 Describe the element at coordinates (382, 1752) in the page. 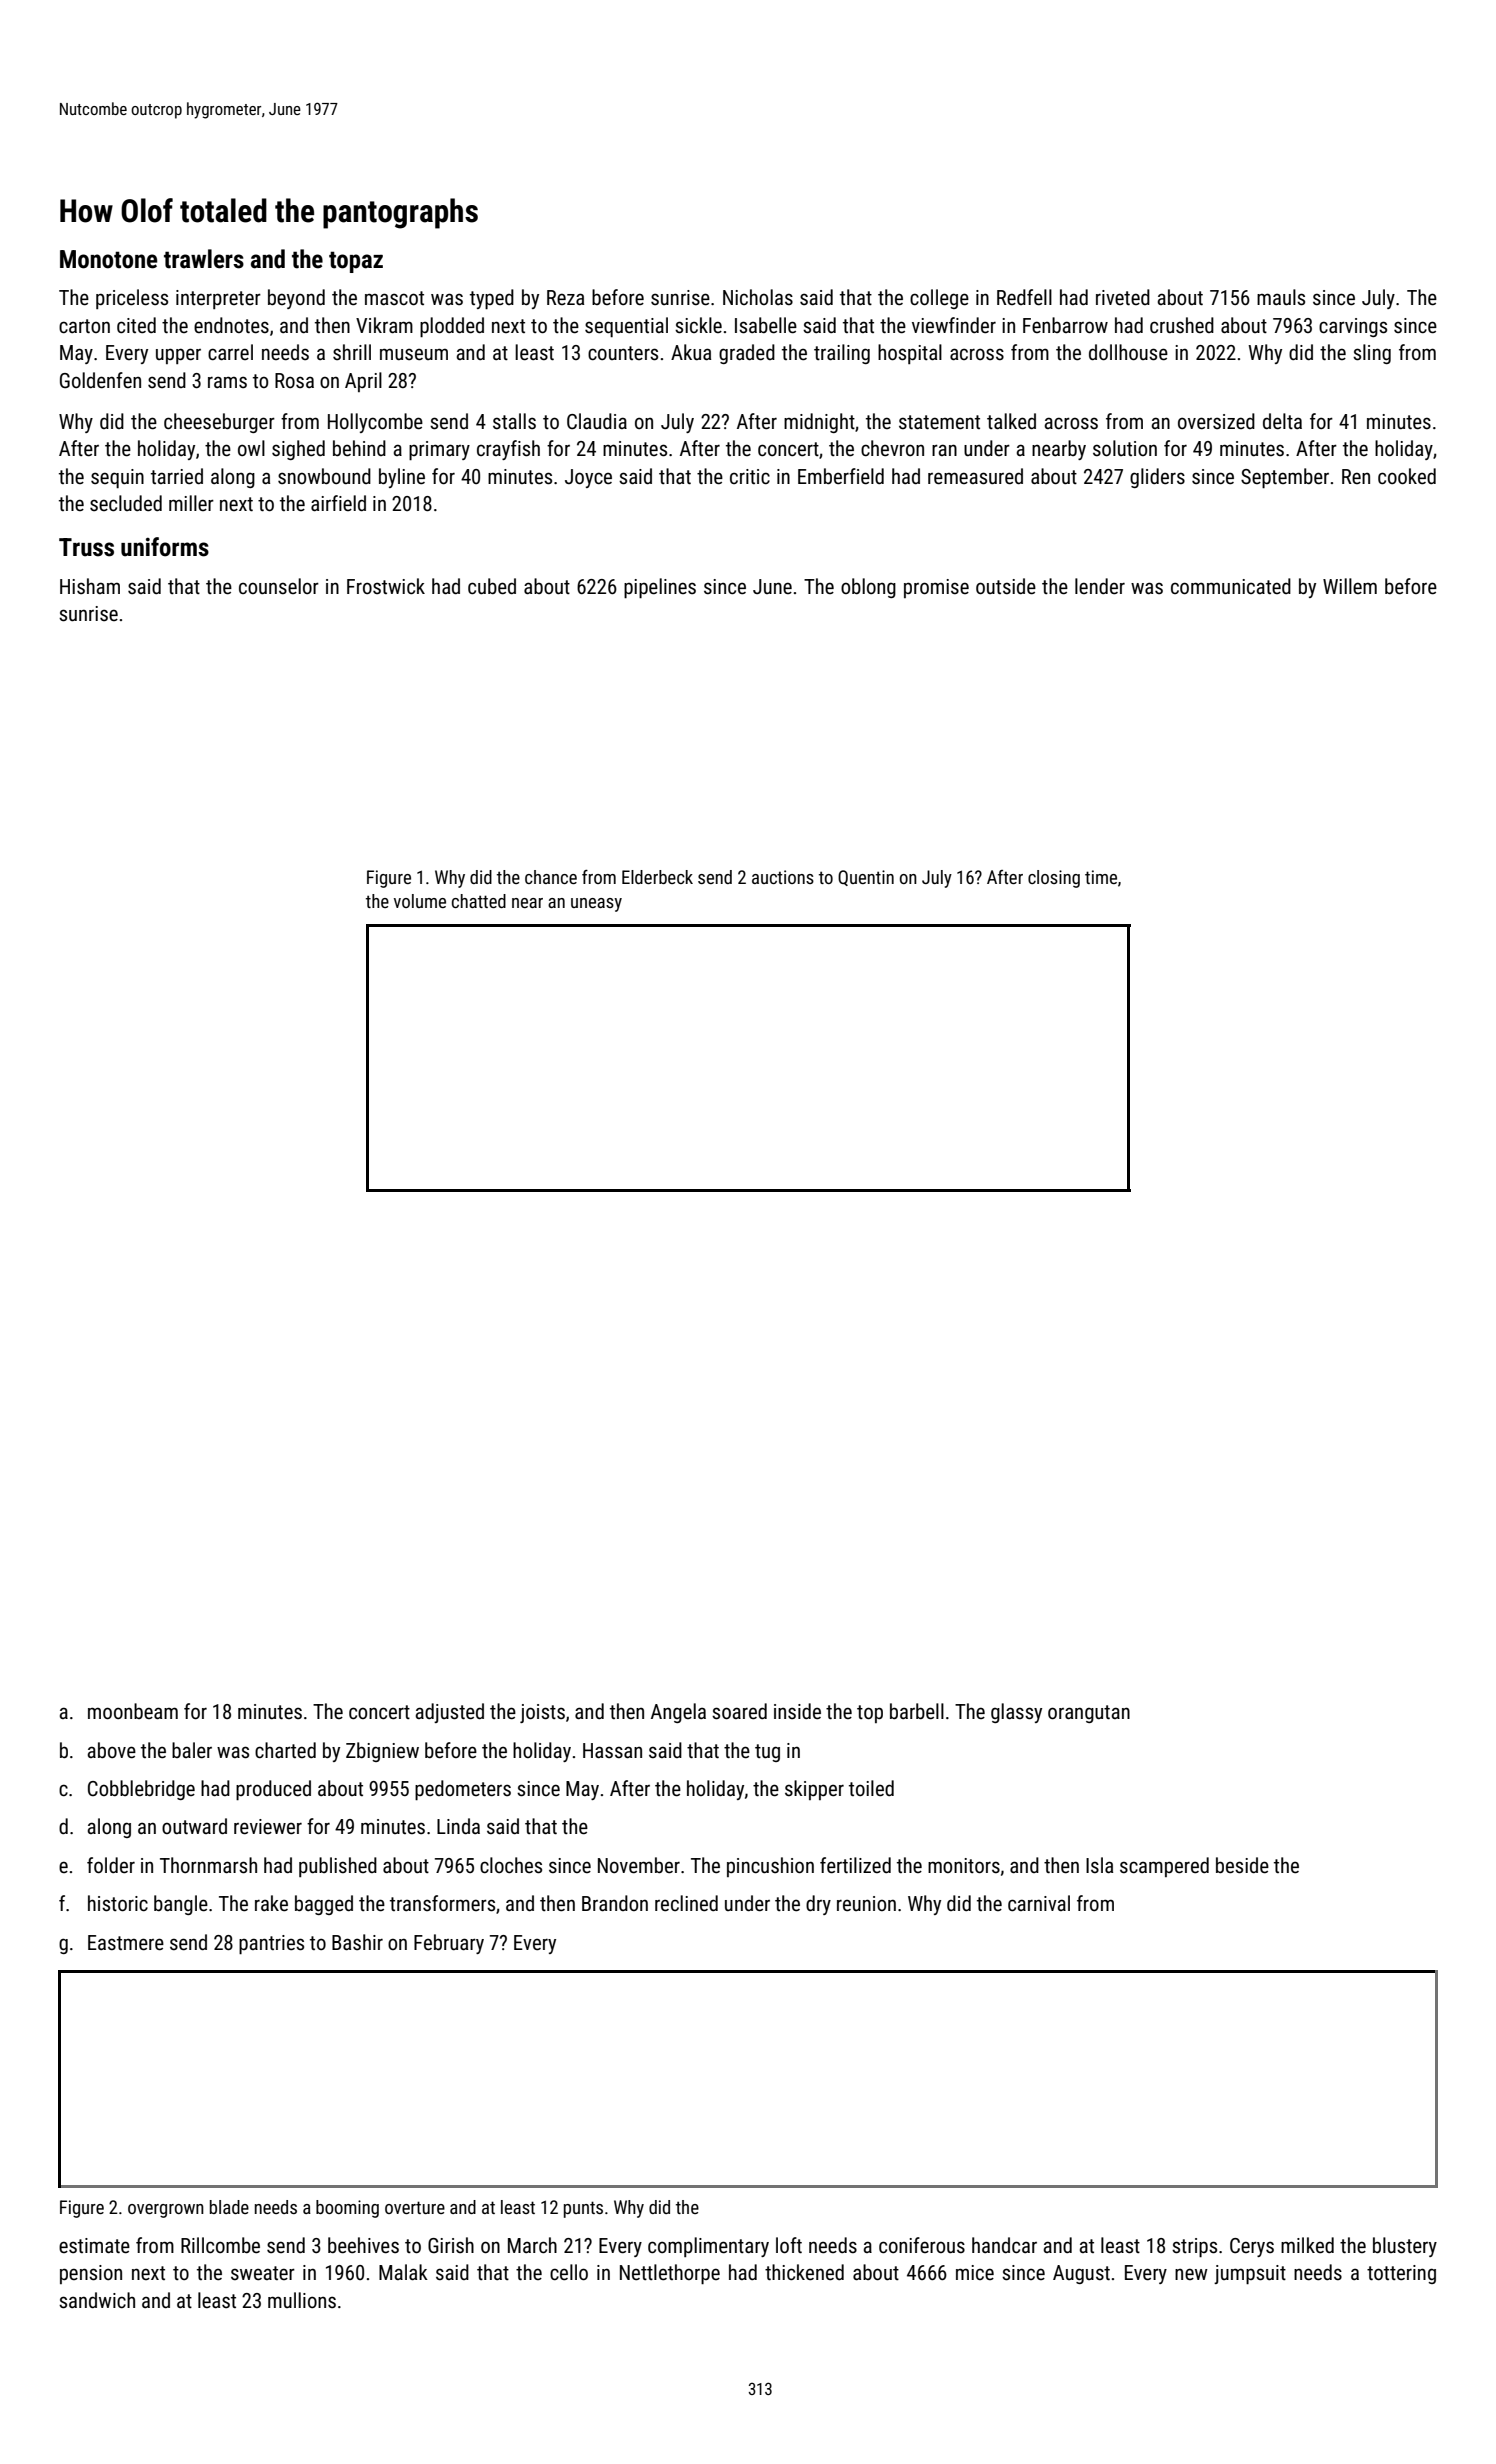

I see `Zbigniew` at that location.
